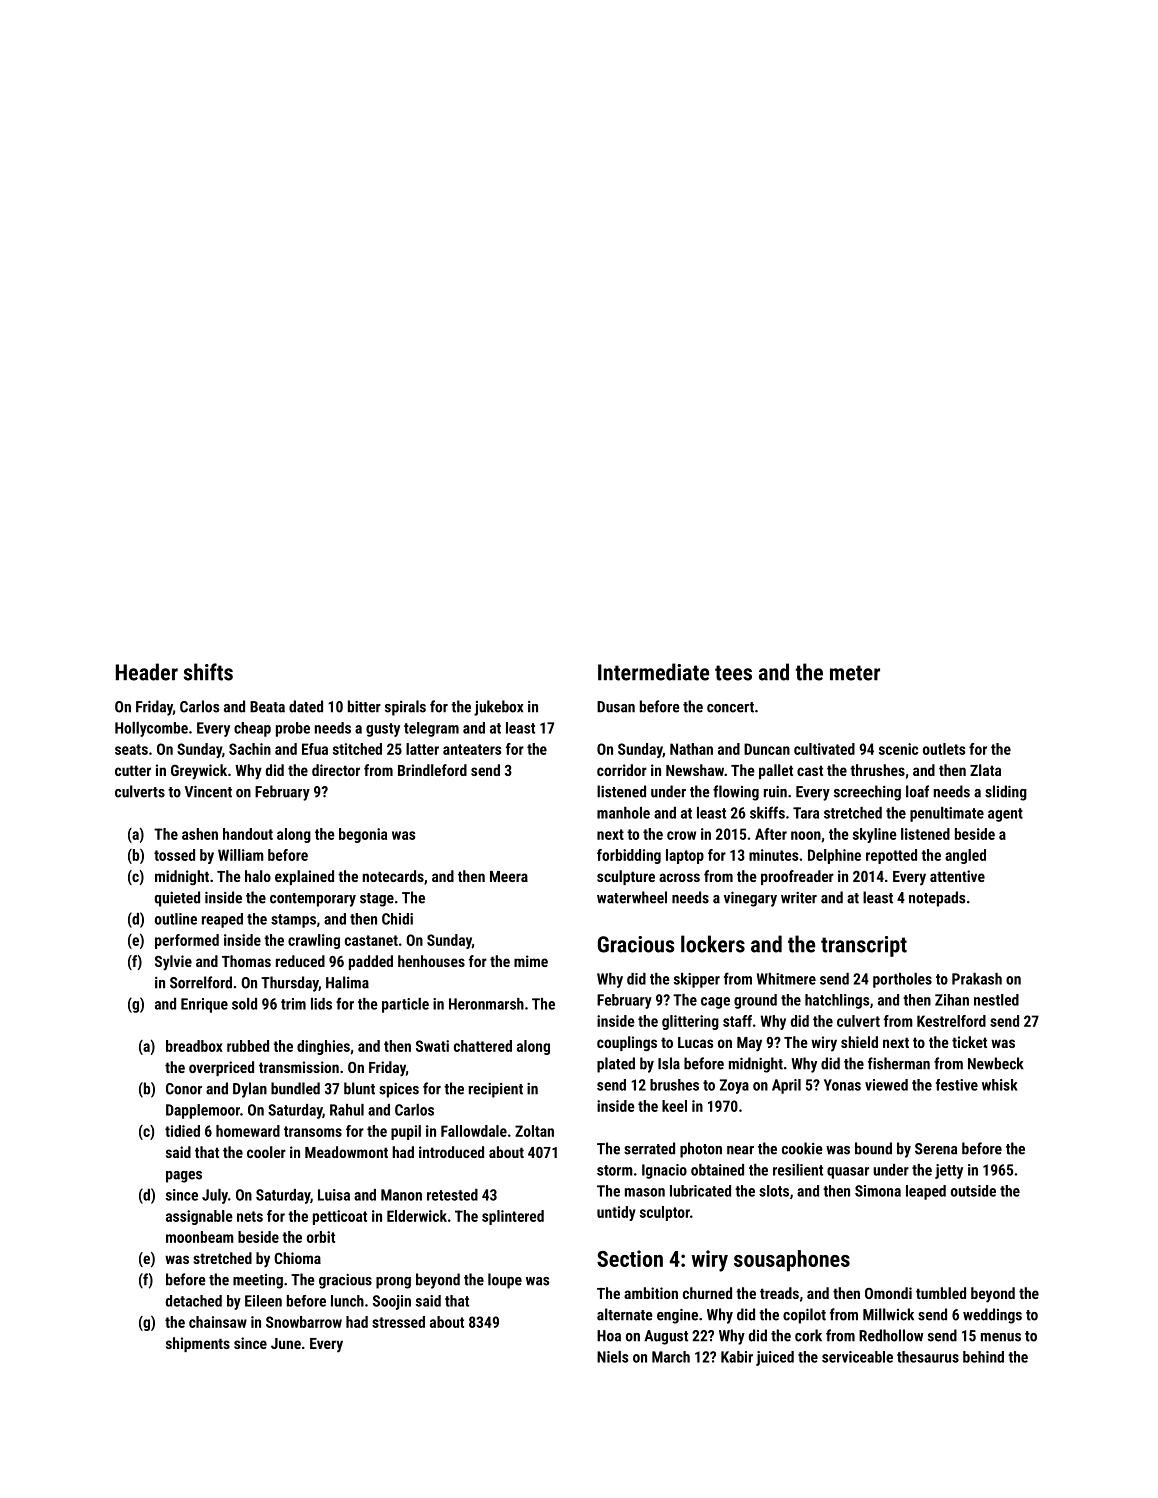 The height and width of the screenshot is (1498, 1158). What do you see at coordinates (286, 1343) in the screenshot?
I see `June` at bounding box center [286, 1343].
